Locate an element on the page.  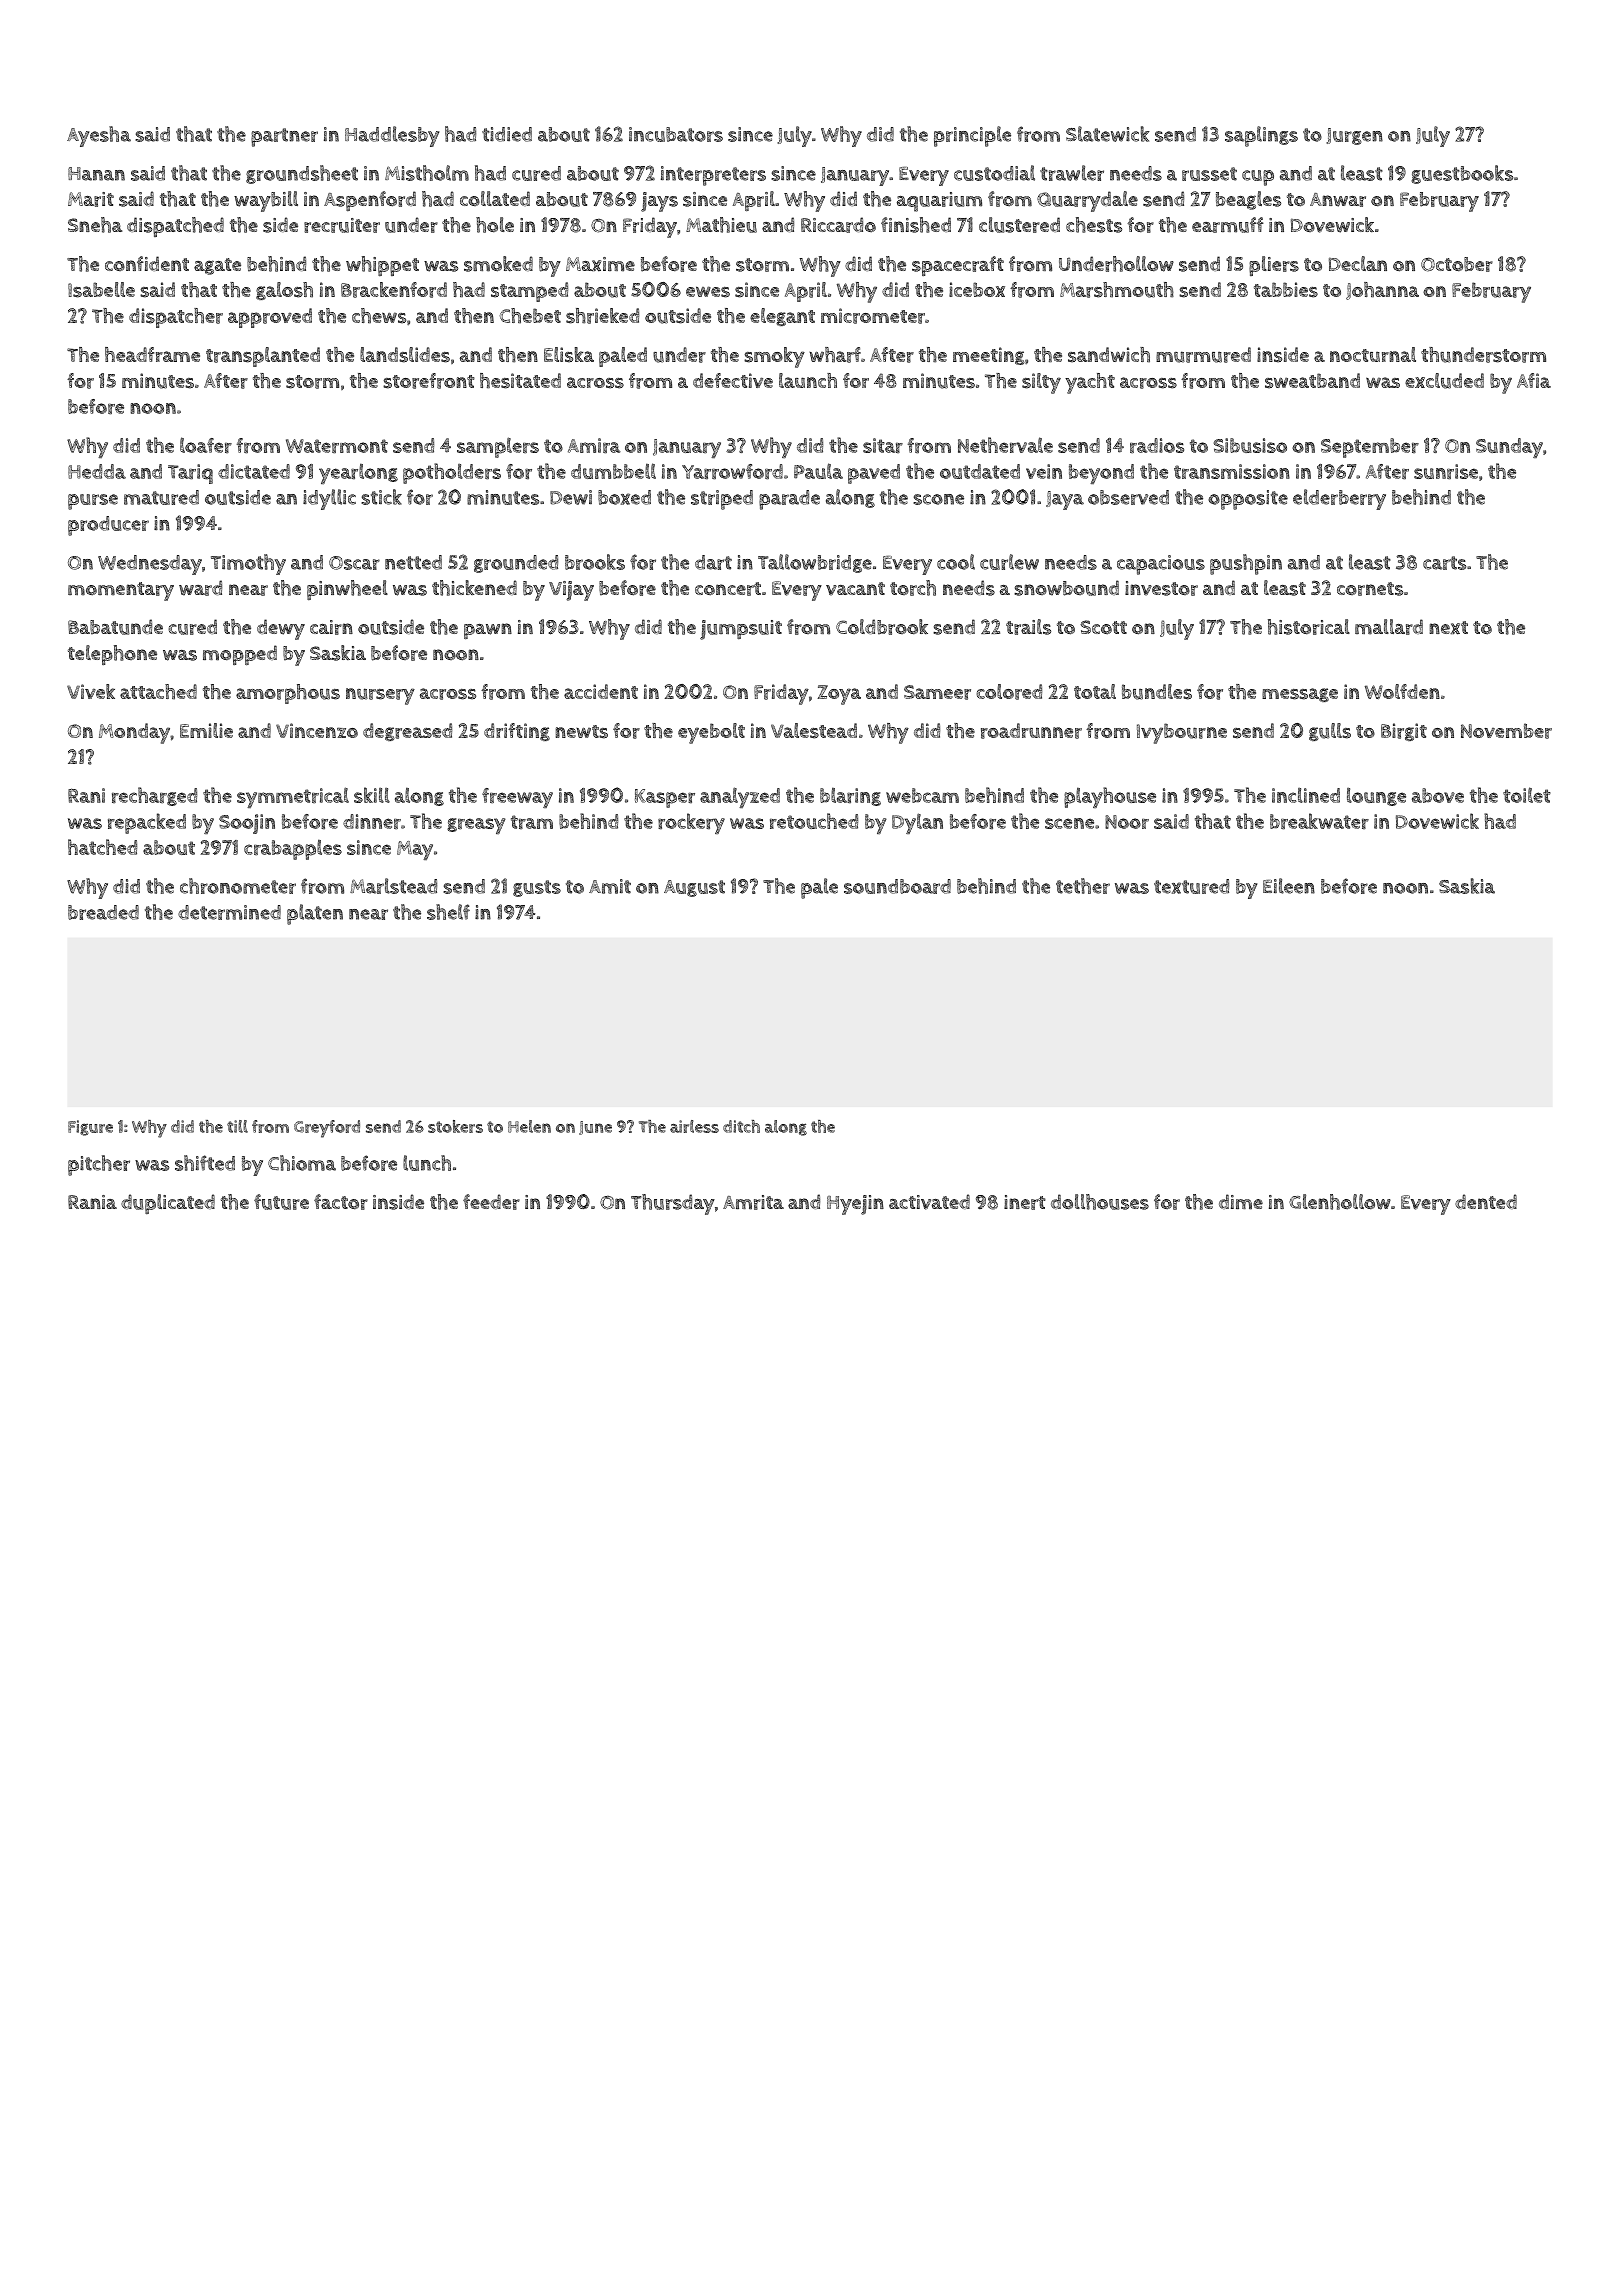
analyzed is located at coordinates (740, 797).
